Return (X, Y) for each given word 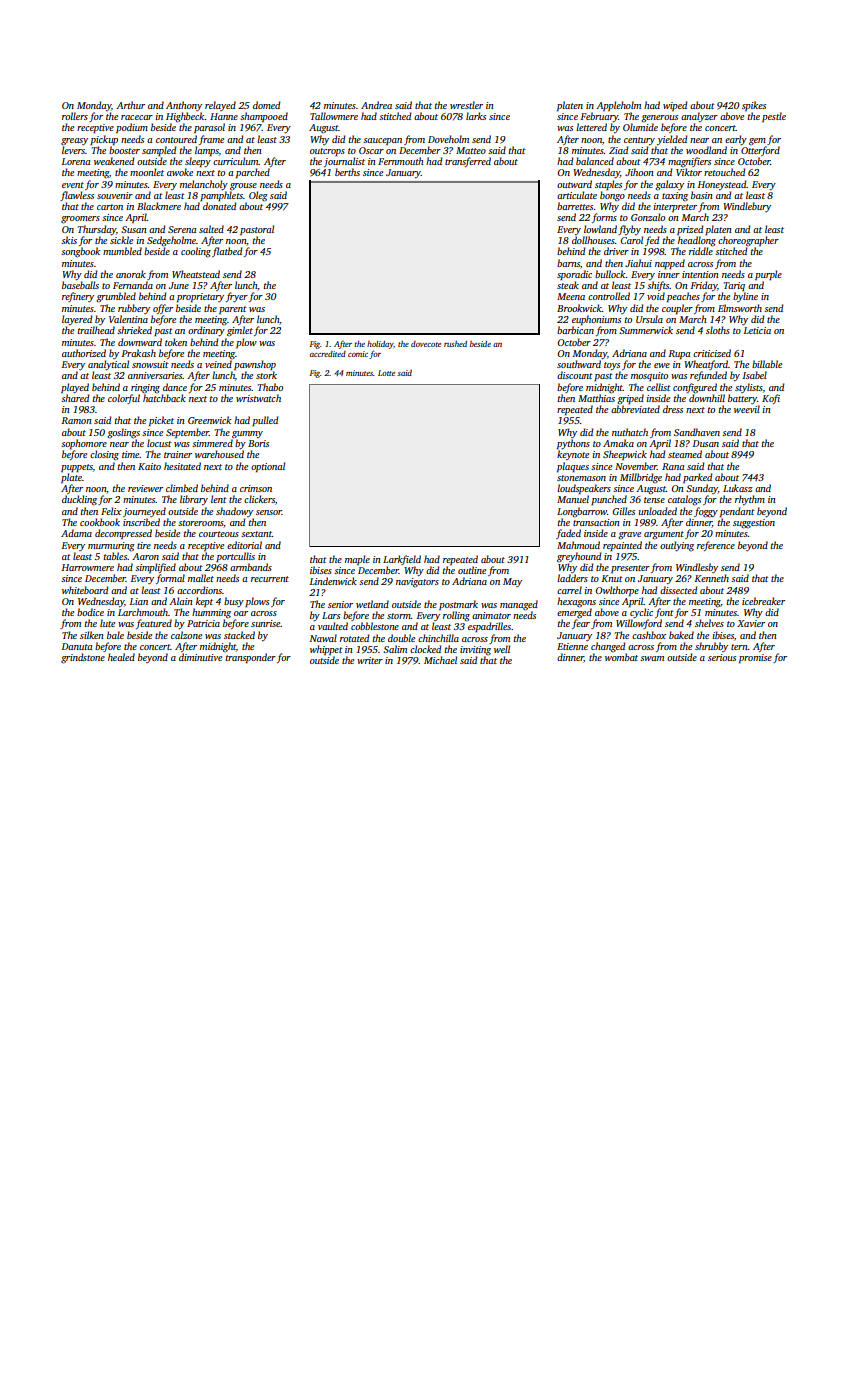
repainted (622, 546)
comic (358, 354)
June (179, 285)
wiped (675, 106)
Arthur (130, 105)
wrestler (466, 105)
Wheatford (706, 365)
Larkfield (402, 560)
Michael (440, 660)
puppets (77, 468)
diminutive (200, 657)
